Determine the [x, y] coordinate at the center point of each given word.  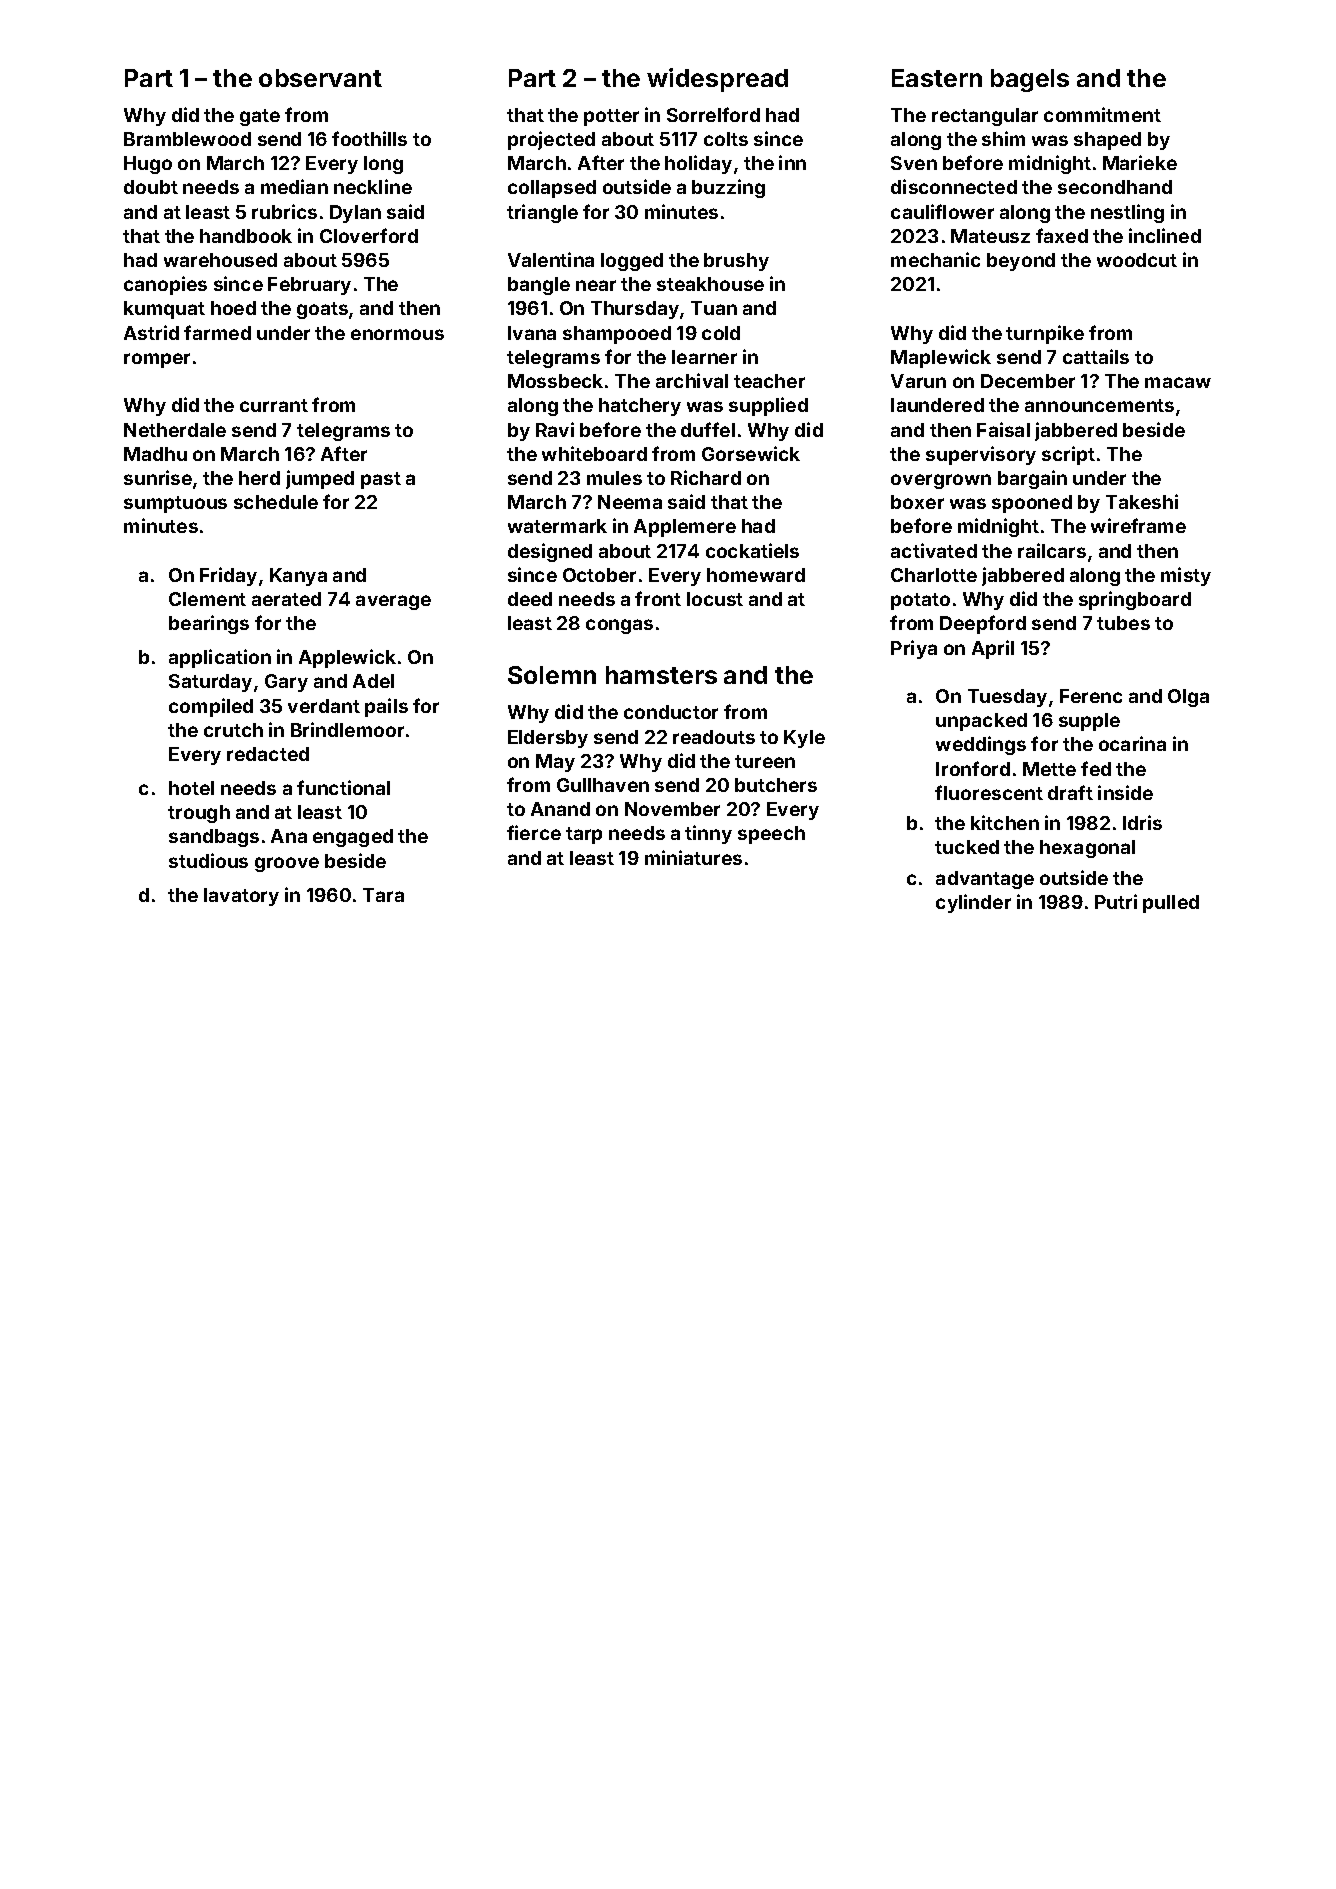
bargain [1032, 479]
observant [320, 78]
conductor [671, 712]
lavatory [241, 897]
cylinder [973, 903]
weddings [981, 745]
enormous [397, 334]
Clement [207, 599]
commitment [1102, 114]
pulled [1171, 904]
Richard [706, 477]
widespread [717, 80]
